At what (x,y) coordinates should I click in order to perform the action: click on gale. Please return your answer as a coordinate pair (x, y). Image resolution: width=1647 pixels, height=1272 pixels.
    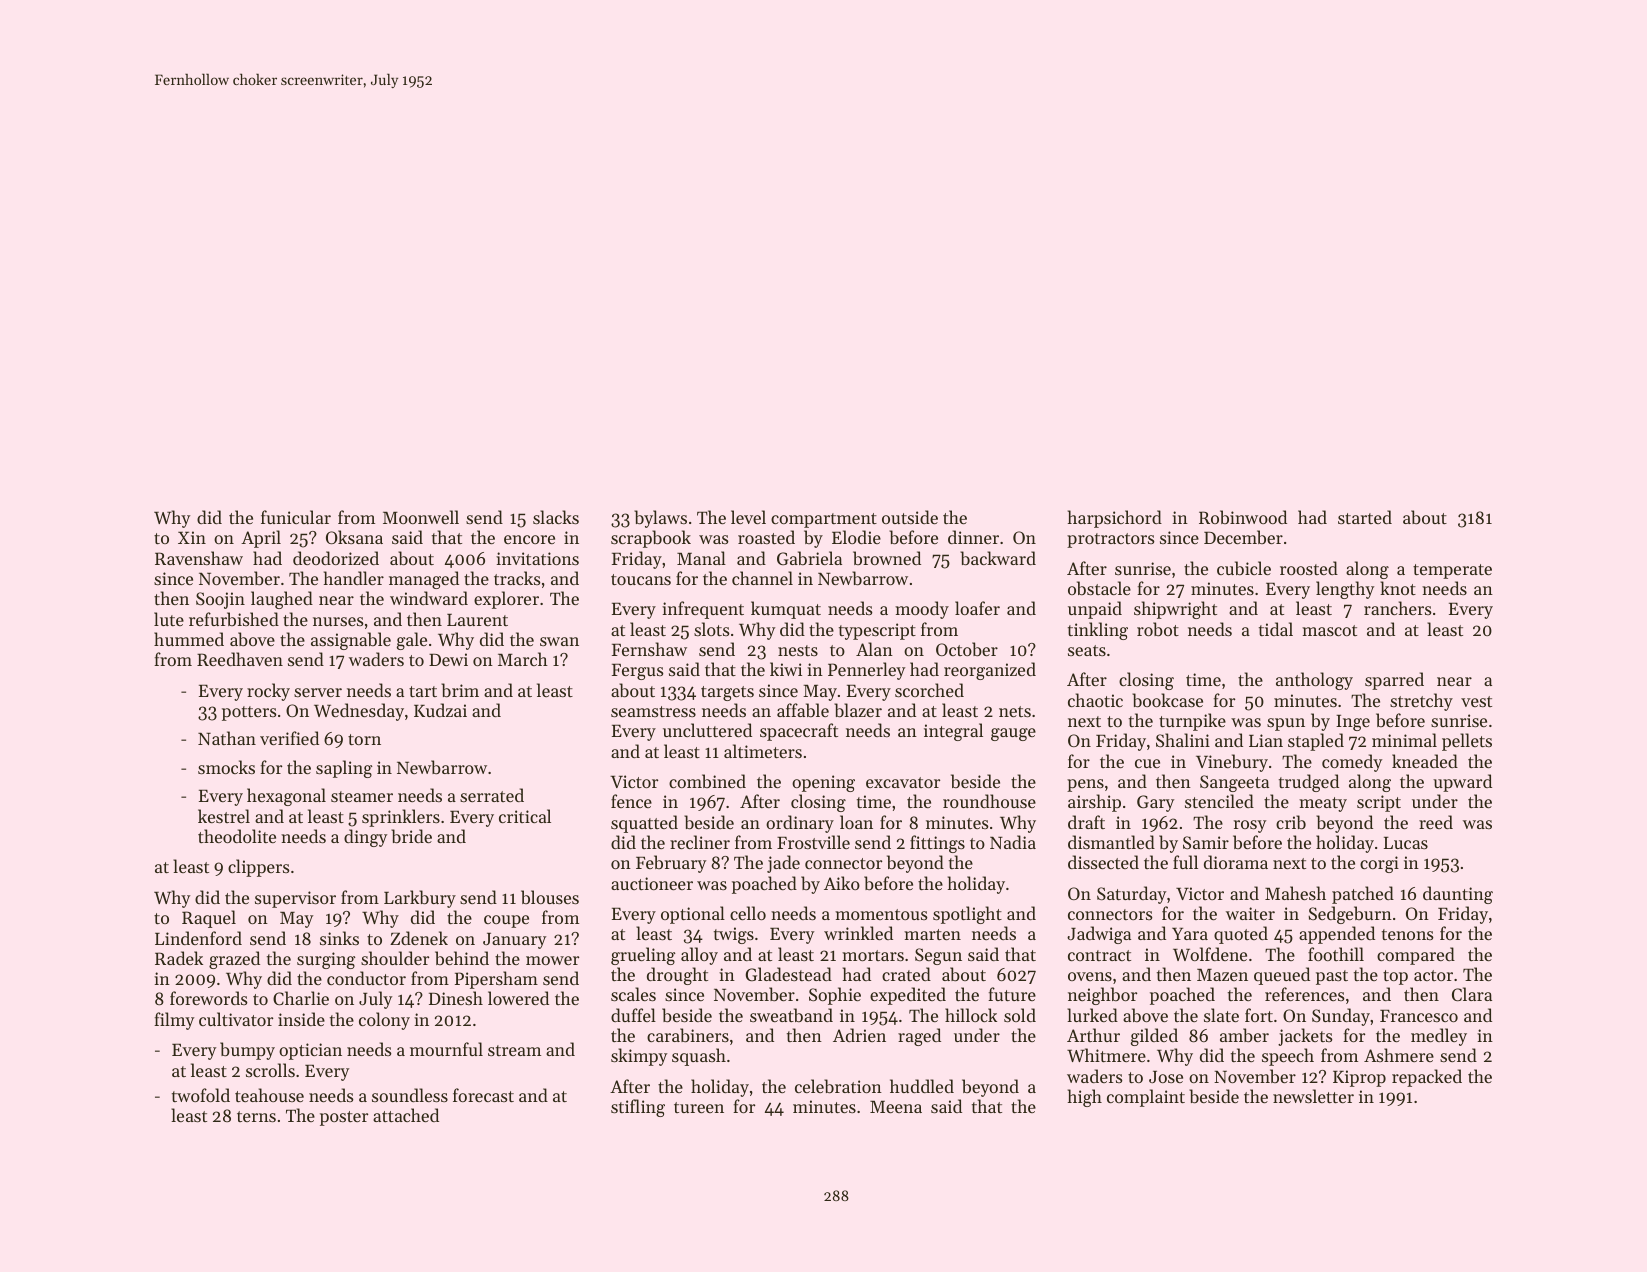
    Looking at the image, I should click on (412, 641).
